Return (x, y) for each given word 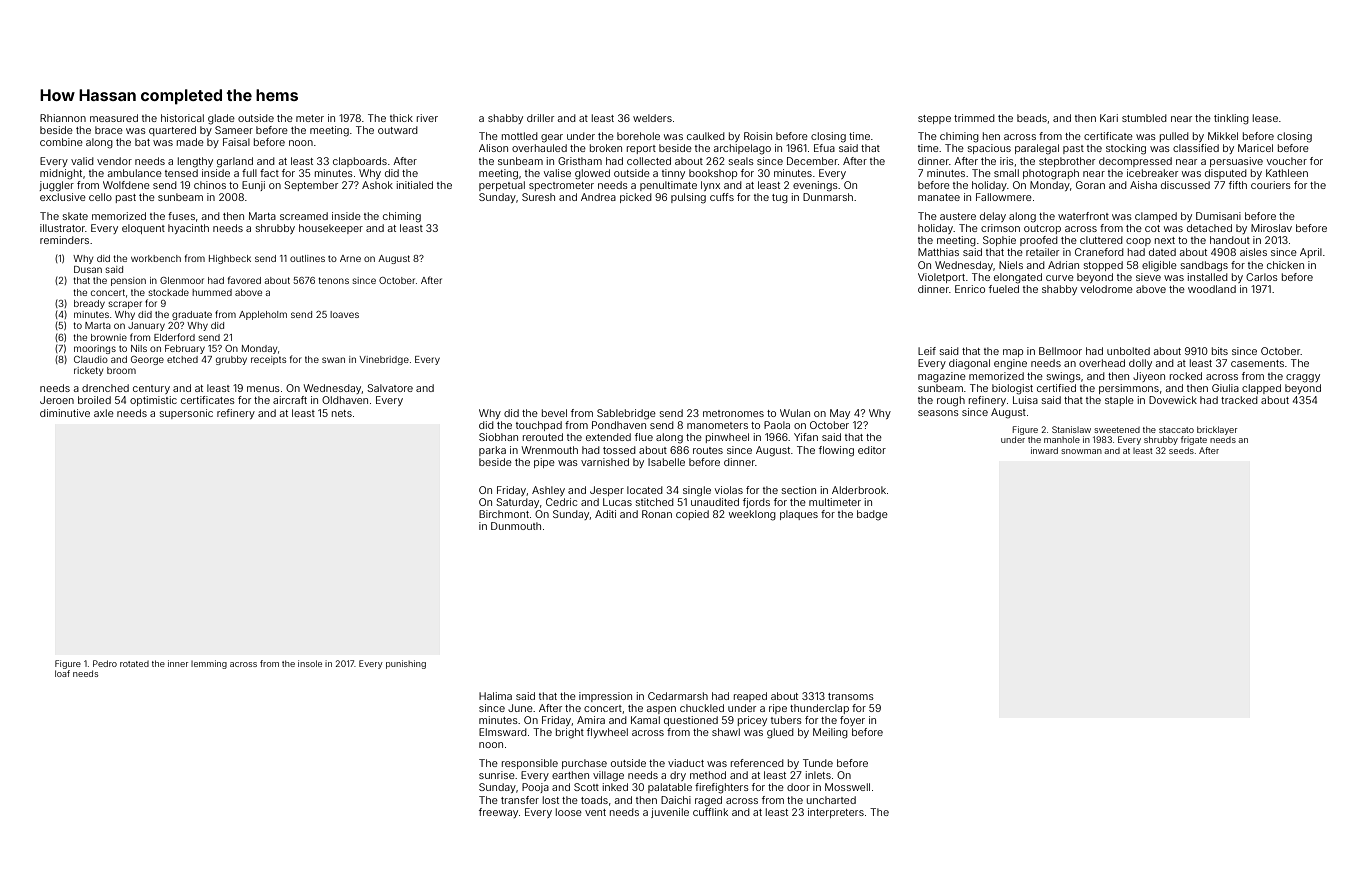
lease (1265, 118)
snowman (1081, 451)
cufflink (710, 812)
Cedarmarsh (678, 696)
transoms (851, 696)
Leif (927, 351)
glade (221, 119)
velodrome (1107, 289)
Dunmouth (516, 526)
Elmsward (503, 732)
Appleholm (263, 315)
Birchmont (504, 514)
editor (872, 450)
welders (652, 118)
